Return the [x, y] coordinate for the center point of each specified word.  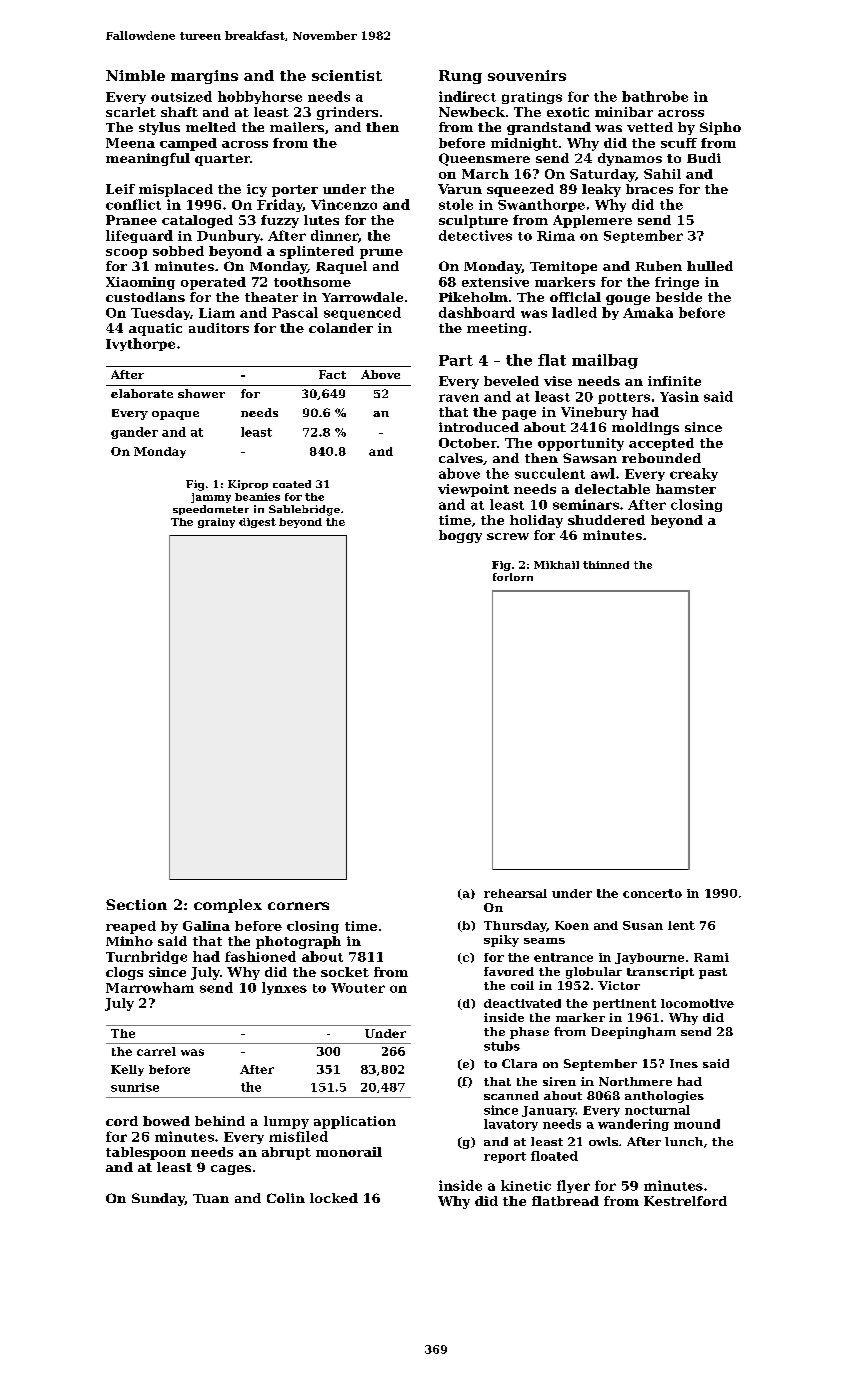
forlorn [513, 577]
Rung [460, 77]
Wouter [358, 988]
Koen [572, 925]
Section [136, 904]
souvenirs [527, 75]
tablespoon [146, 1153]
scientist [347, 75]
